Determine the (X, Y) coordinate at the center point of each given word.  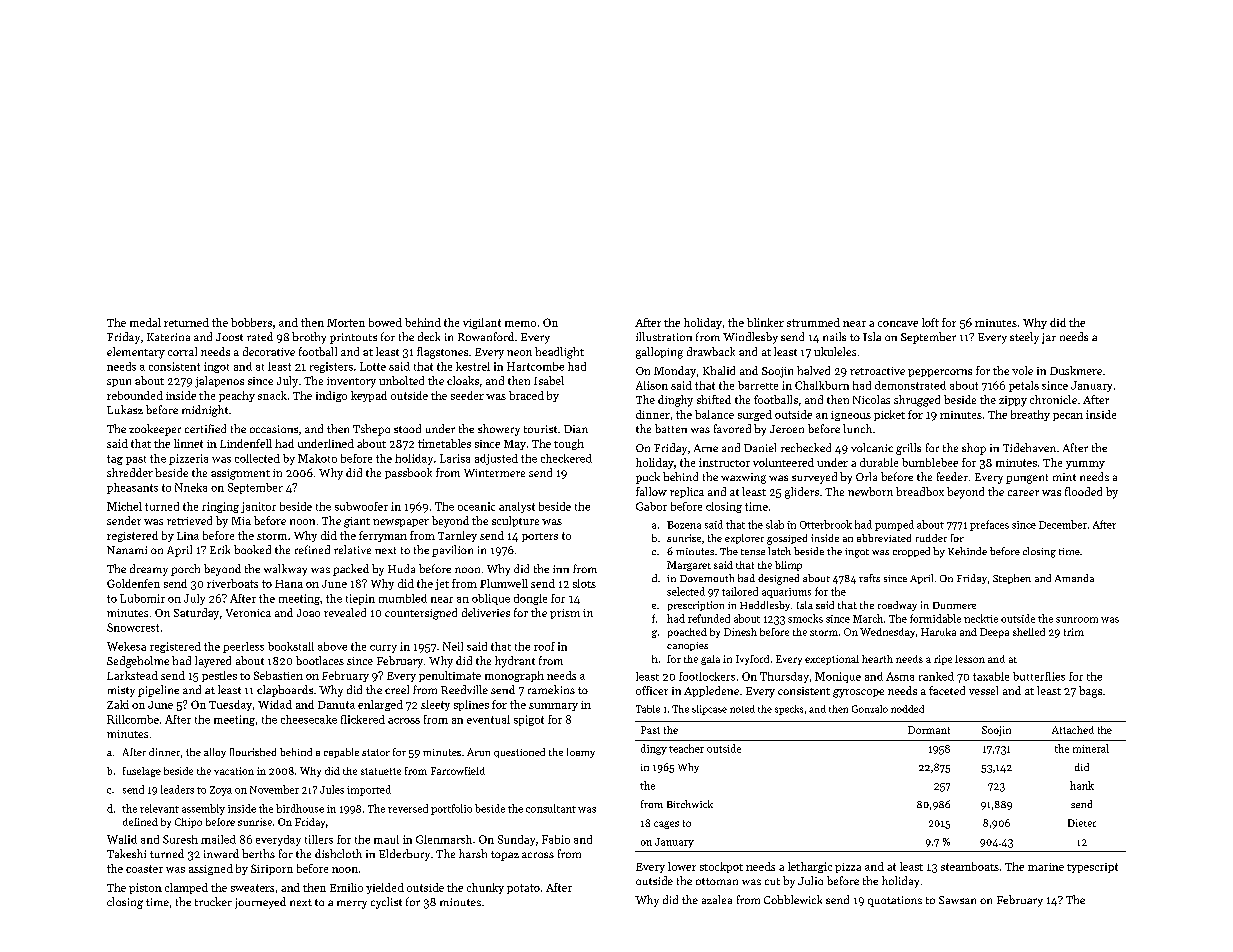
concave (898, 324)
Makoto (317, 458)
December (1063, 524)
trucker (213, 901)
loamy (581, 753)
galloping (659, 353)
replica (687, 492)
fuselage (142, 772)
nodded (907, 709)
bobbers (251, 322)
